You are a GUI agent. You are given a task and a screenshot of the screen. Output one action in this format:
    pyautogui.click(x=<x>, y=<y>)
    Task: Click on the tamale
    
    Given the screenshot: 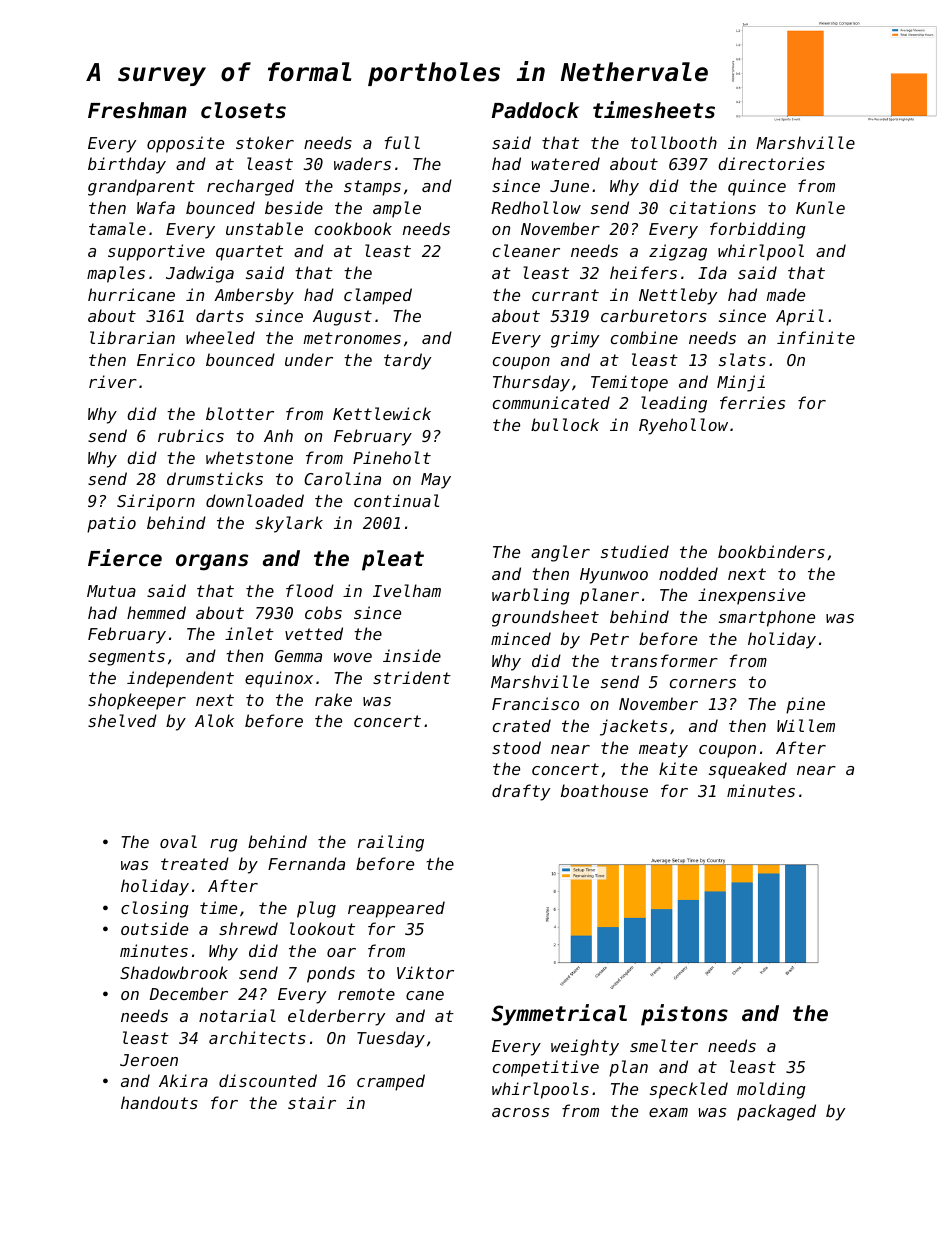 What is the action you would take?
    pyautogui.click(x=117, y=228)
